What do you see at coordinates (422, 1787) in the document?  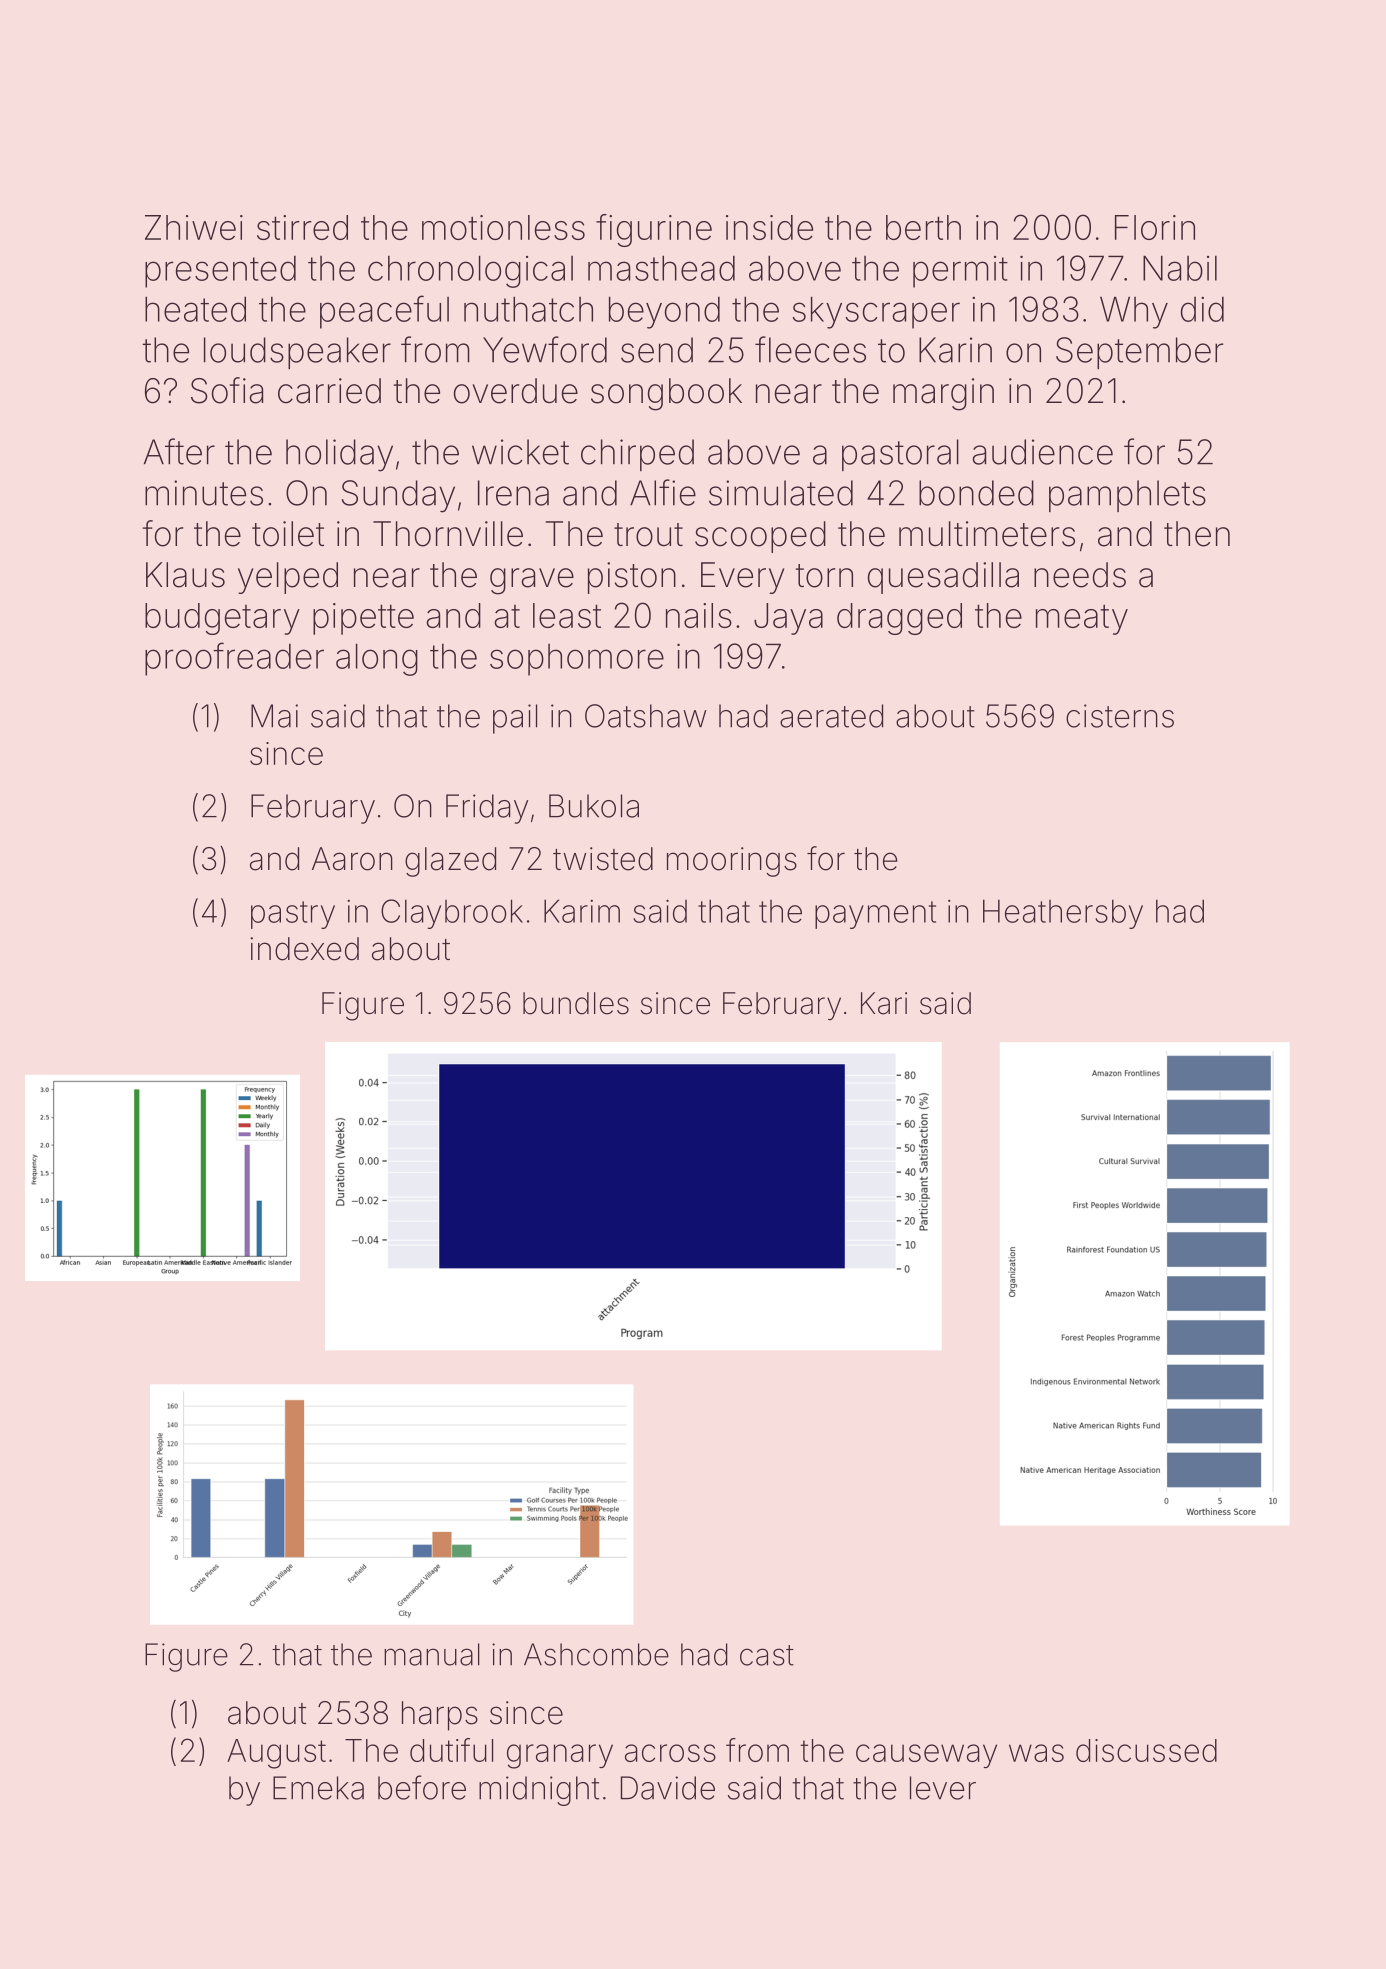 I see `before` at bounding box center [422, 1787].
